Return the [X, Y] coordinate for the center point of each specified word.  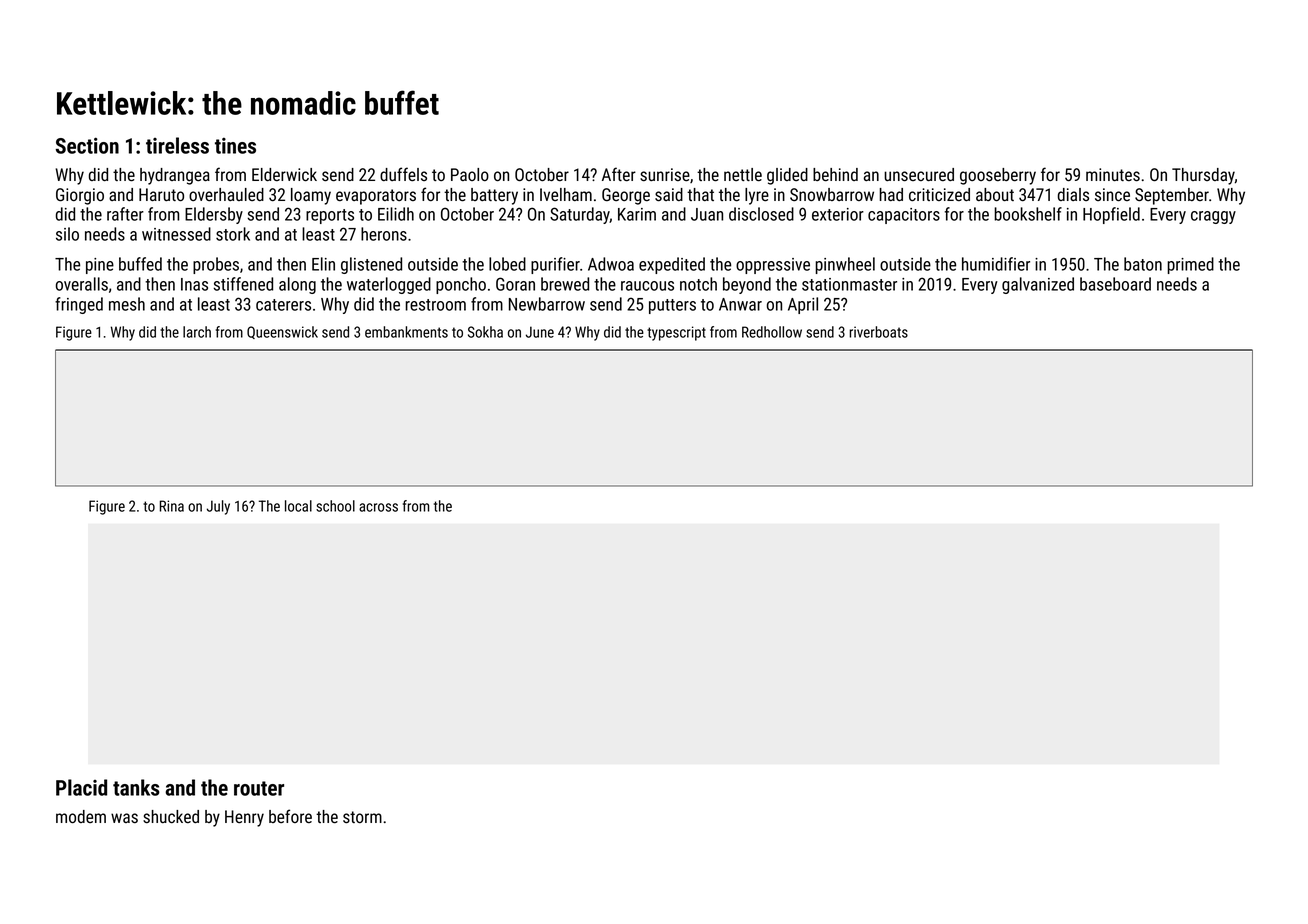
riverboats [878, 332]
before [290, 816]
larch [197, 332]
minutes [1113, 175]
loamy [311, 196]
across [378, 507]
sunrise [665, 175]
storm [362, 817]
